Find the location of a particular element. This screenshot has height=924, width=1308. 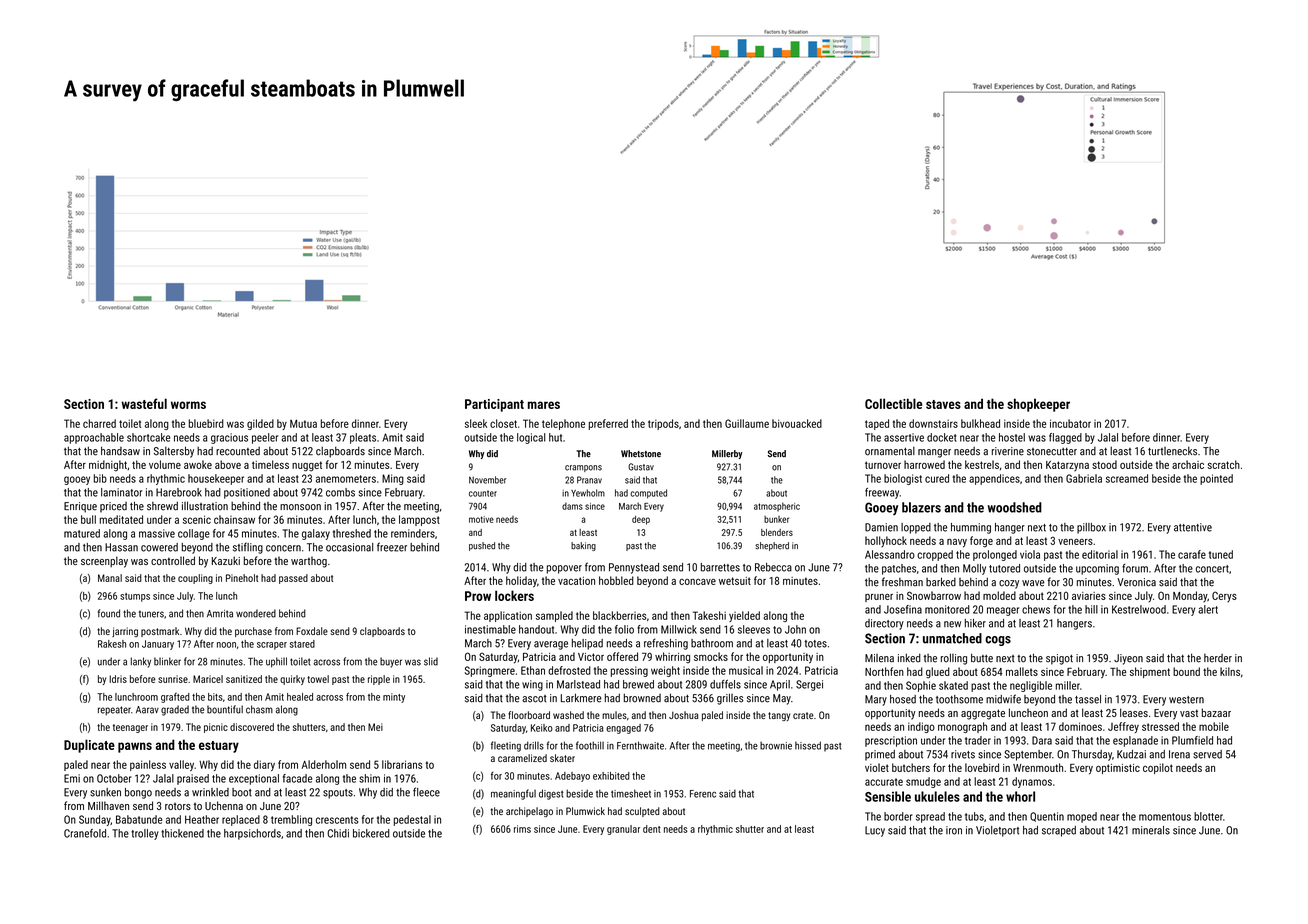

bongo is located at coordinates (138, 793).
